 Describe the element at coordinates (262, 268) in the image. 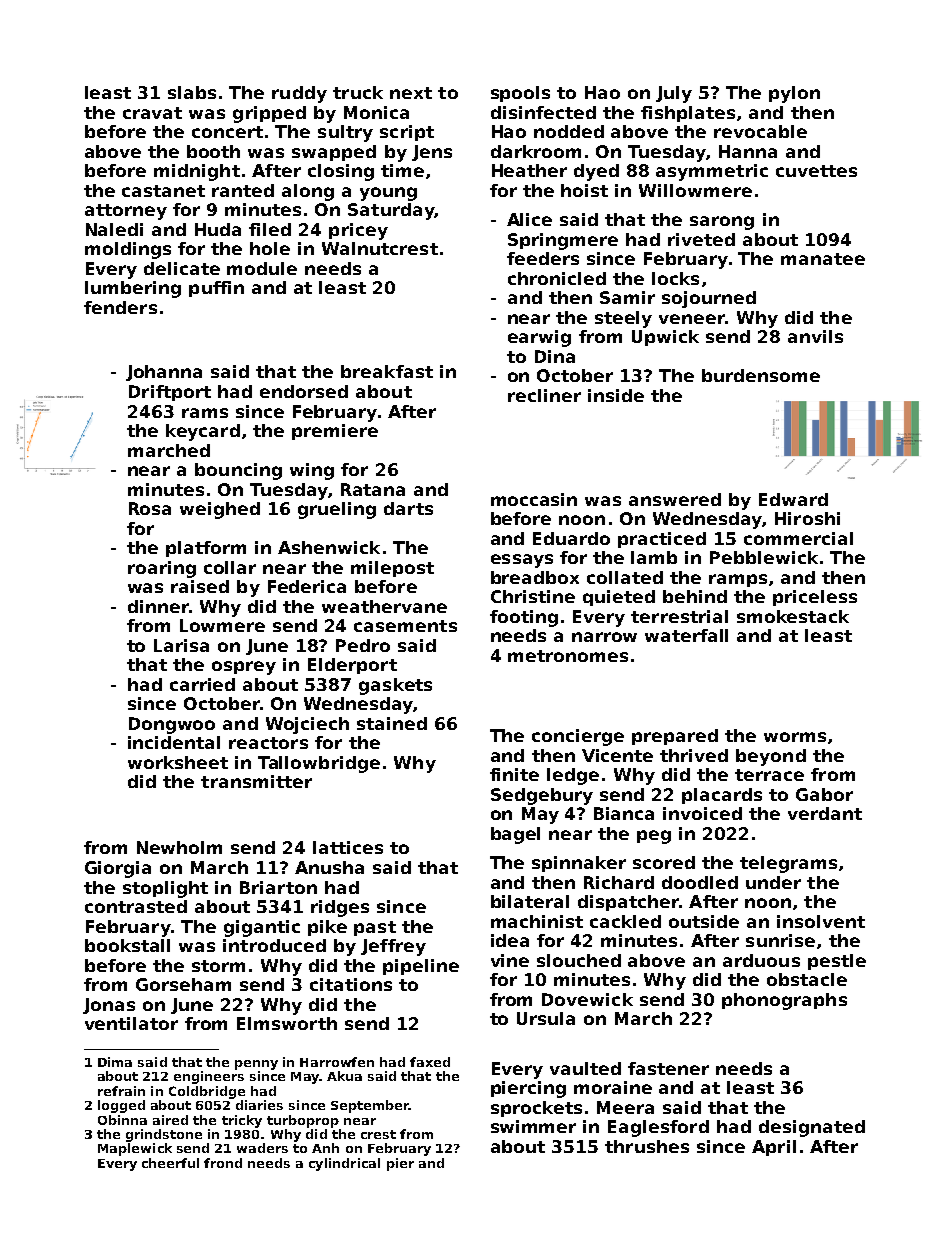

I see `module` at that location.
